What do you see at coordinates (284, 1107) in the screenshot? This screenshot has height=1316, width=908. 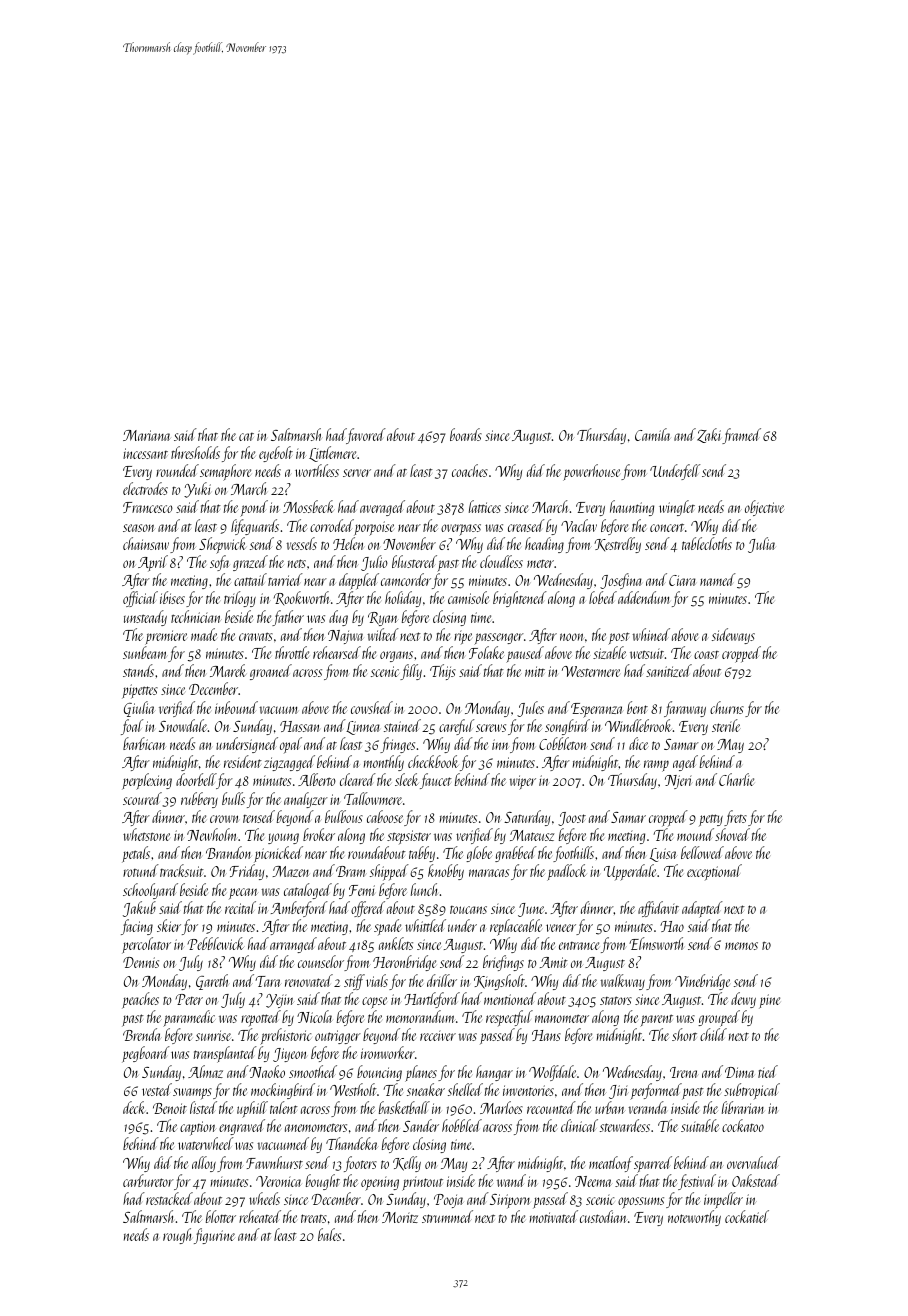 I see `talent` at bounding box center [284, 1107].
